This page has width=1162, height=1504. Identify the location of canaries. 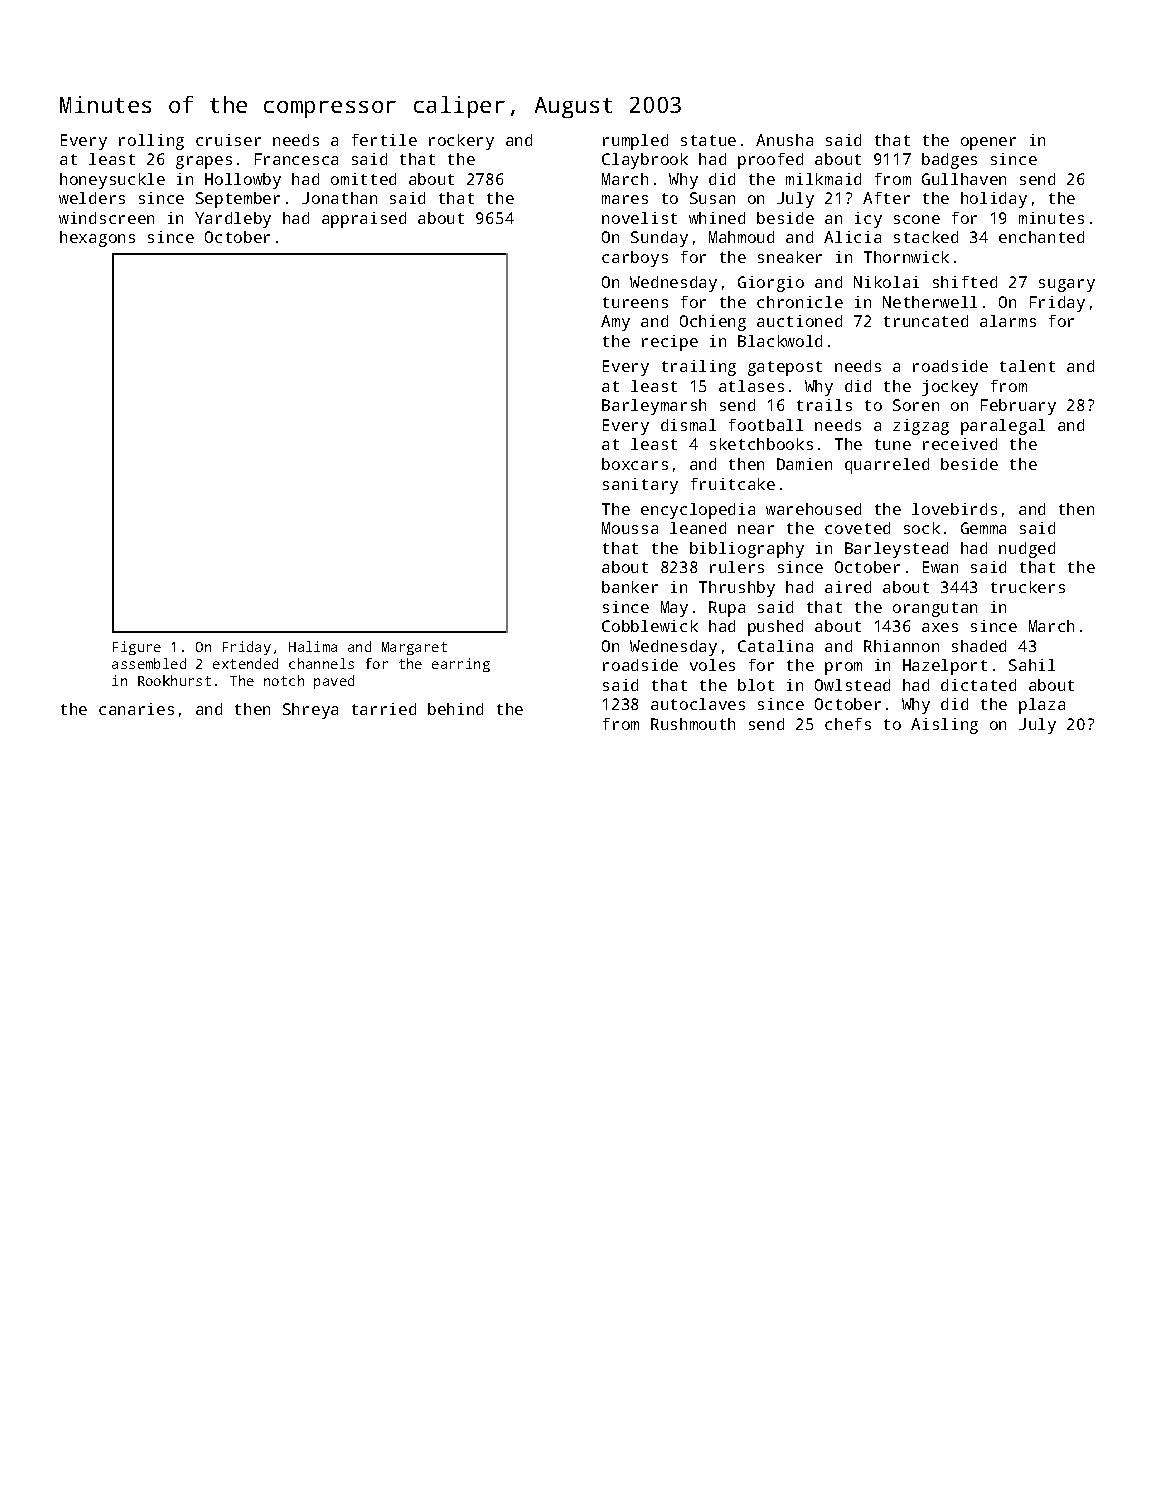
(136, 709).
